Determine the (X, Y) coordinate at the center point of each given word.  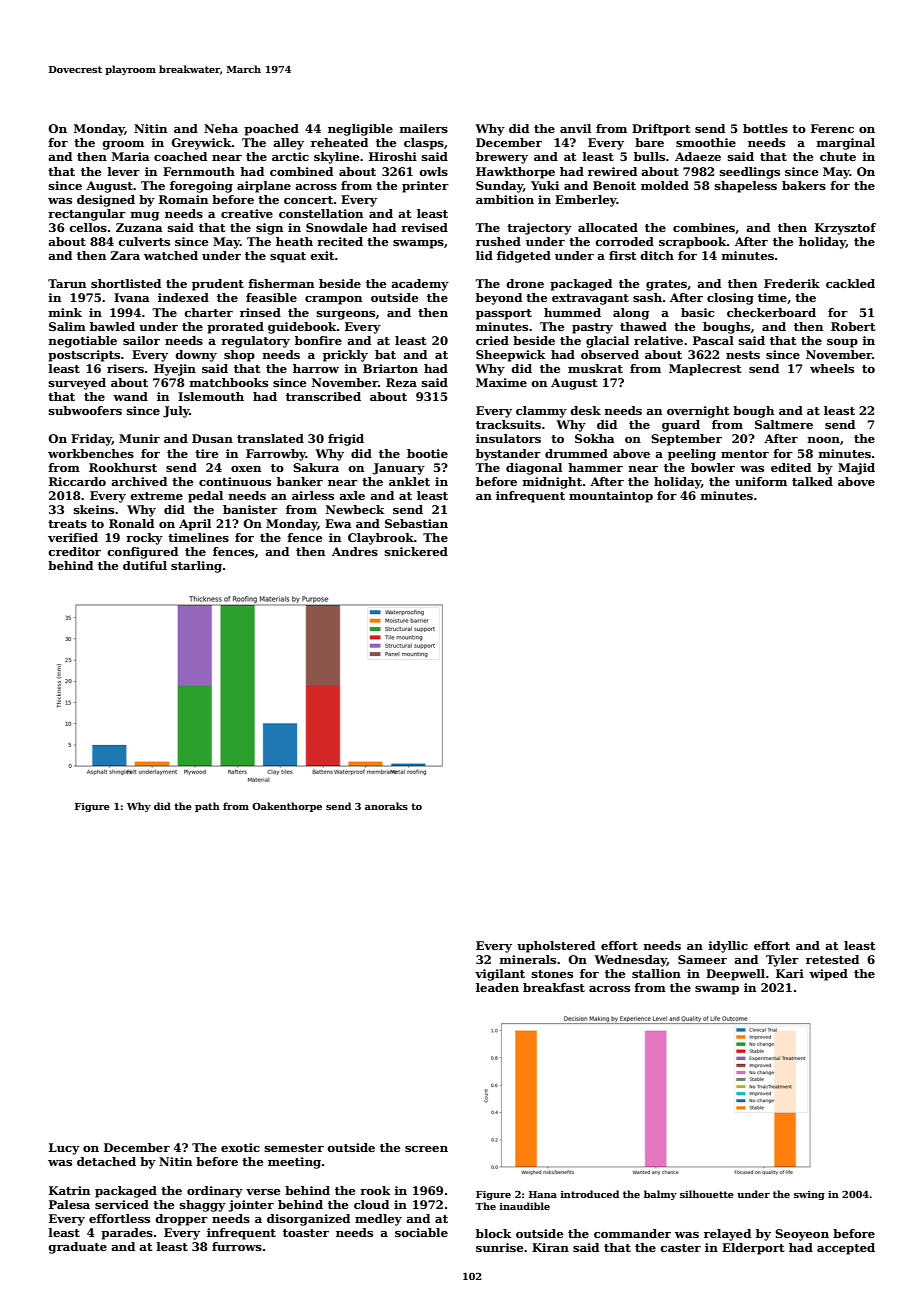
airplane (264, 187)
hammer (595, 467)
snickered (416, 551)
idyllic (728, 947)
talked (812, 481)
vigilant (500, 975)
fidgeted (524, 257)
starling (196, 567)
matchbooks (228, 382)
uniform (761, 481)
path (207, 807)
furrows (237, 1246)
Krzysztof (845, 229)
